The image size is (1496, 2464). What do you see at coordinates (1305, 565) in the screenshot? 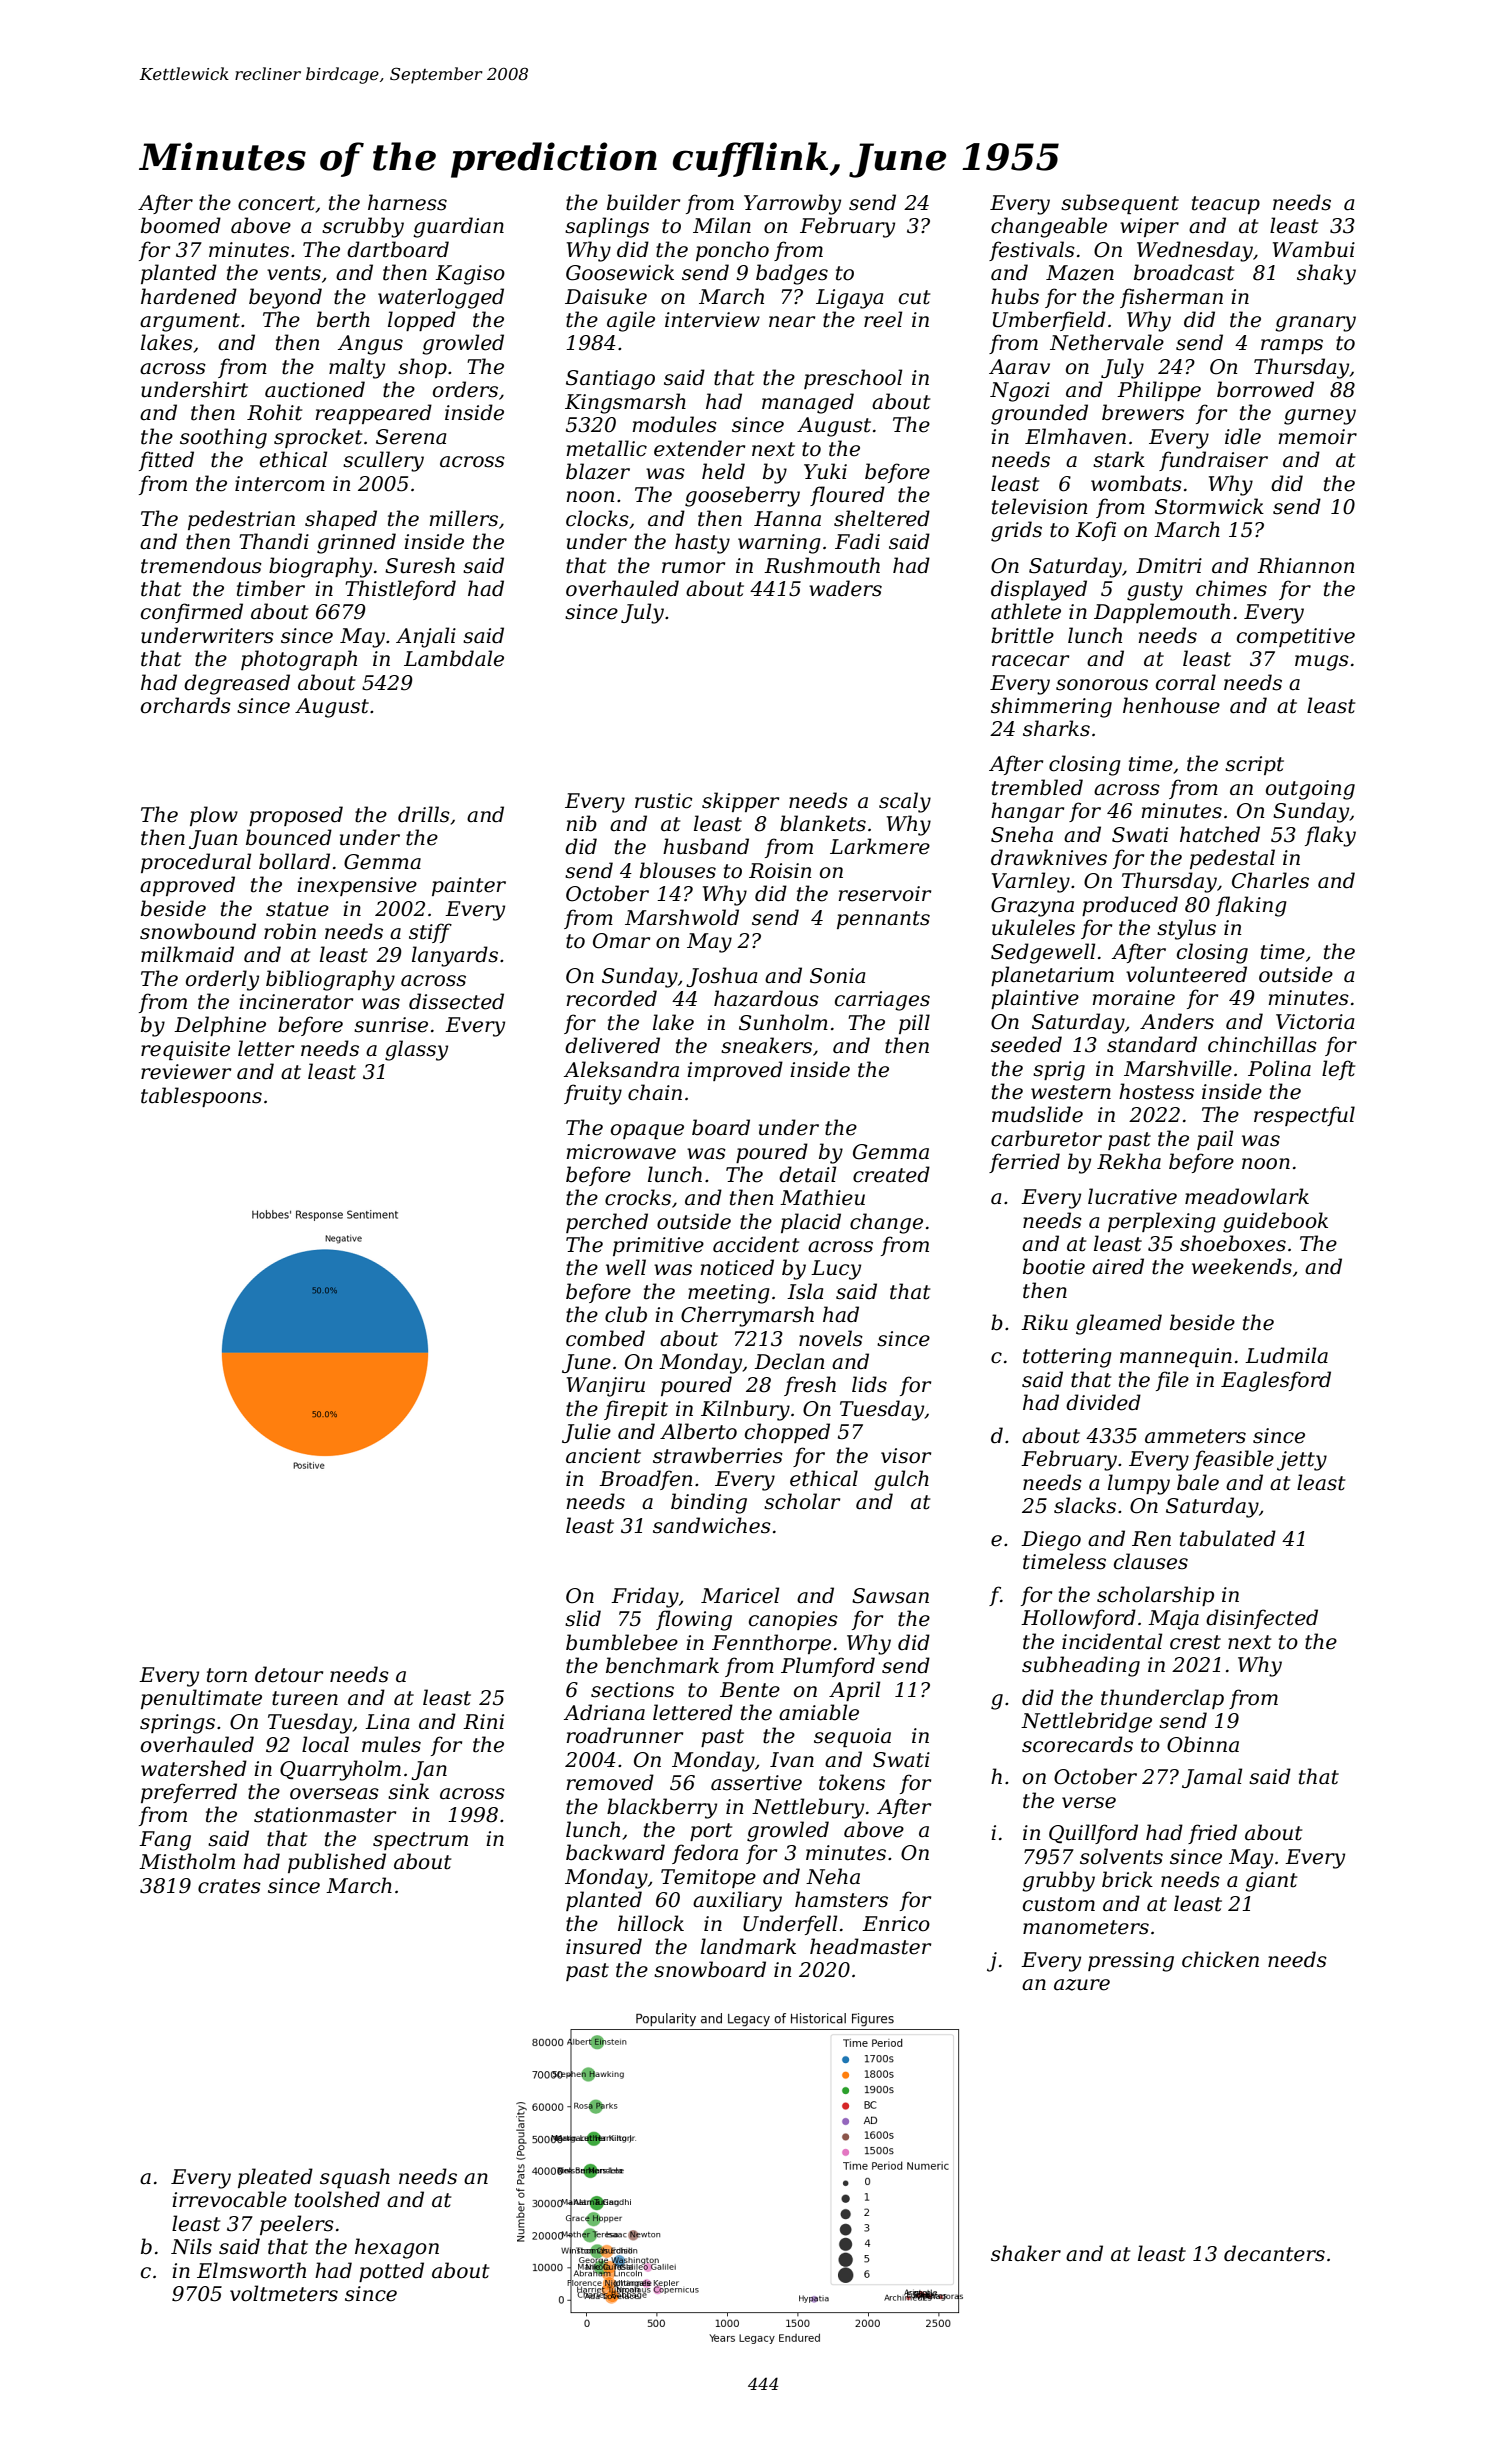
I see `Rhiannon` at bounding box center [1305, 565].
